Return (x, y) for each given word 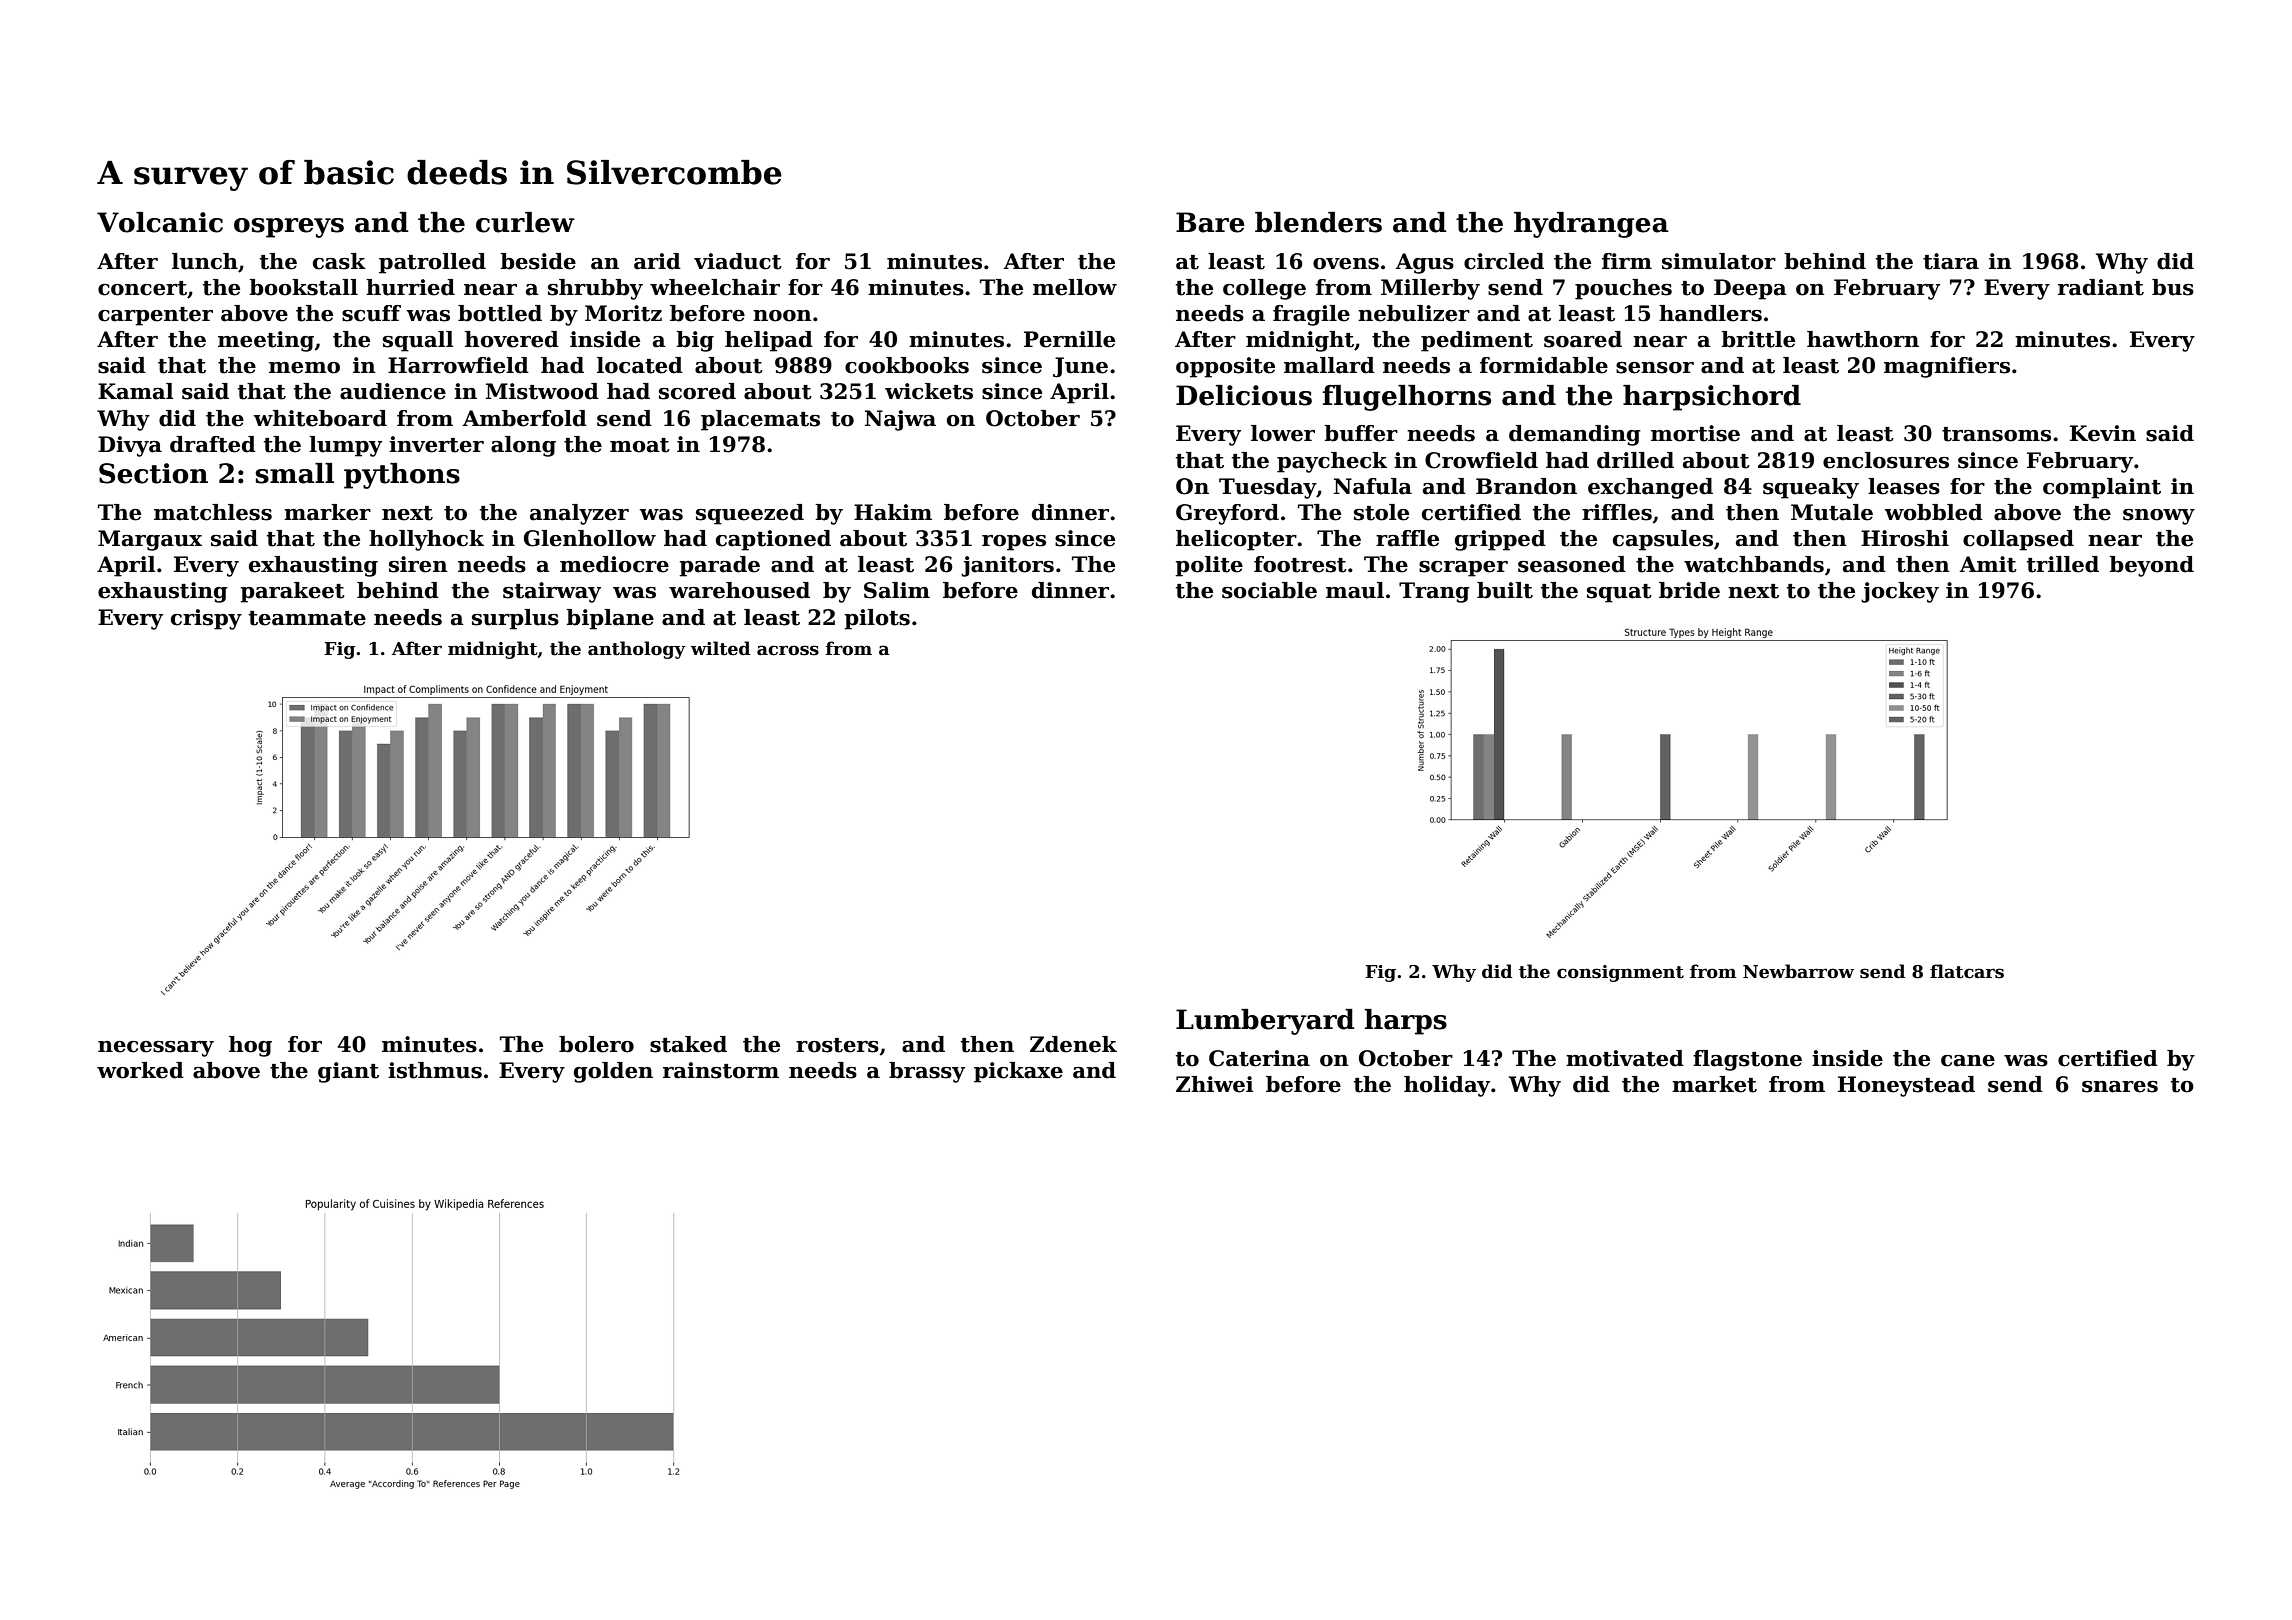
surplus (515, 619)
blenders (1318, 222)
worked (140, 1070)
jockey (1900, 592)
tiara (1951, 261)
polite (1209, 566)
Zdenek (1073, 1044)
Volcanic (160, 222)
